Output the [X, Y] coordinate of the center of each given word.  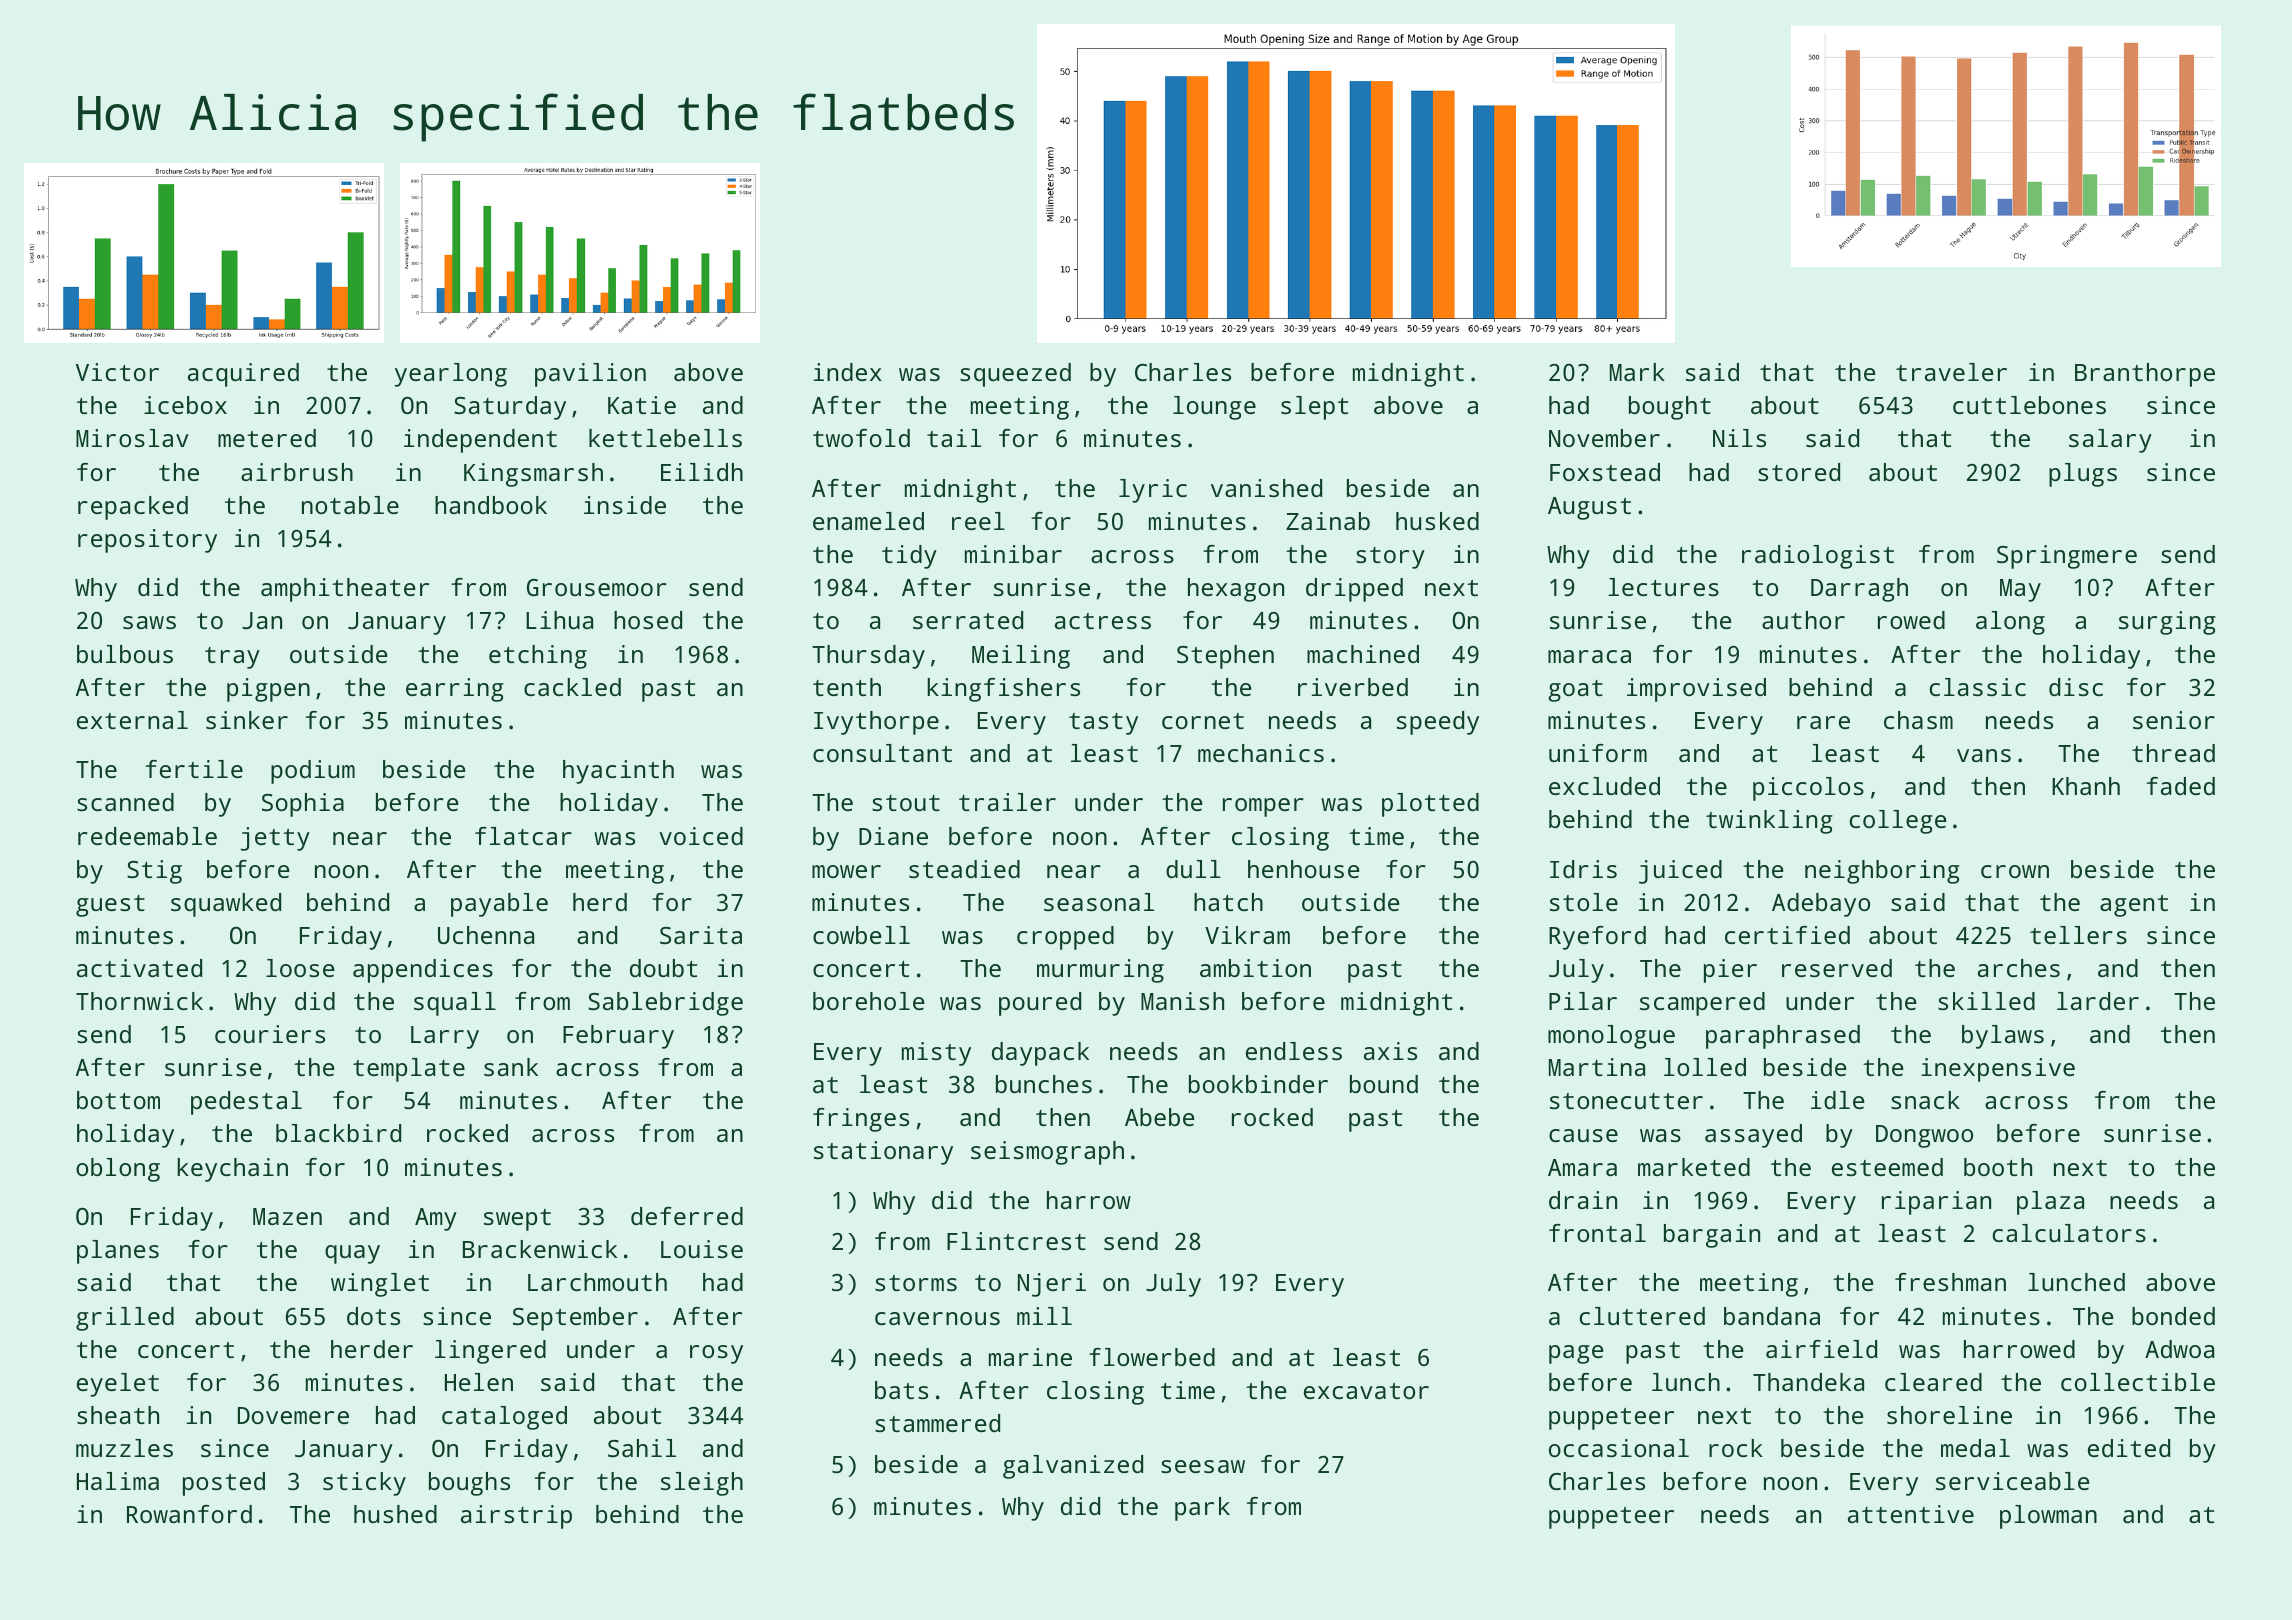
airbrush [297, 472]
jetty [275, 839]
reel [978, 521]
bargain [1712, 1236]
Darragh [1859, 590]
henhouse [1304, 869]
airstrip [516, 1517]
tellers [2078, 935]
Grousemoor [597, 587]
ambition [1255, 968]
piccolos [1808, 789]
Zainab [1328, 521]
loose [300, 968]
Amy [436, 1219]
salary [2110, 441]
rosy [716, 1354]
